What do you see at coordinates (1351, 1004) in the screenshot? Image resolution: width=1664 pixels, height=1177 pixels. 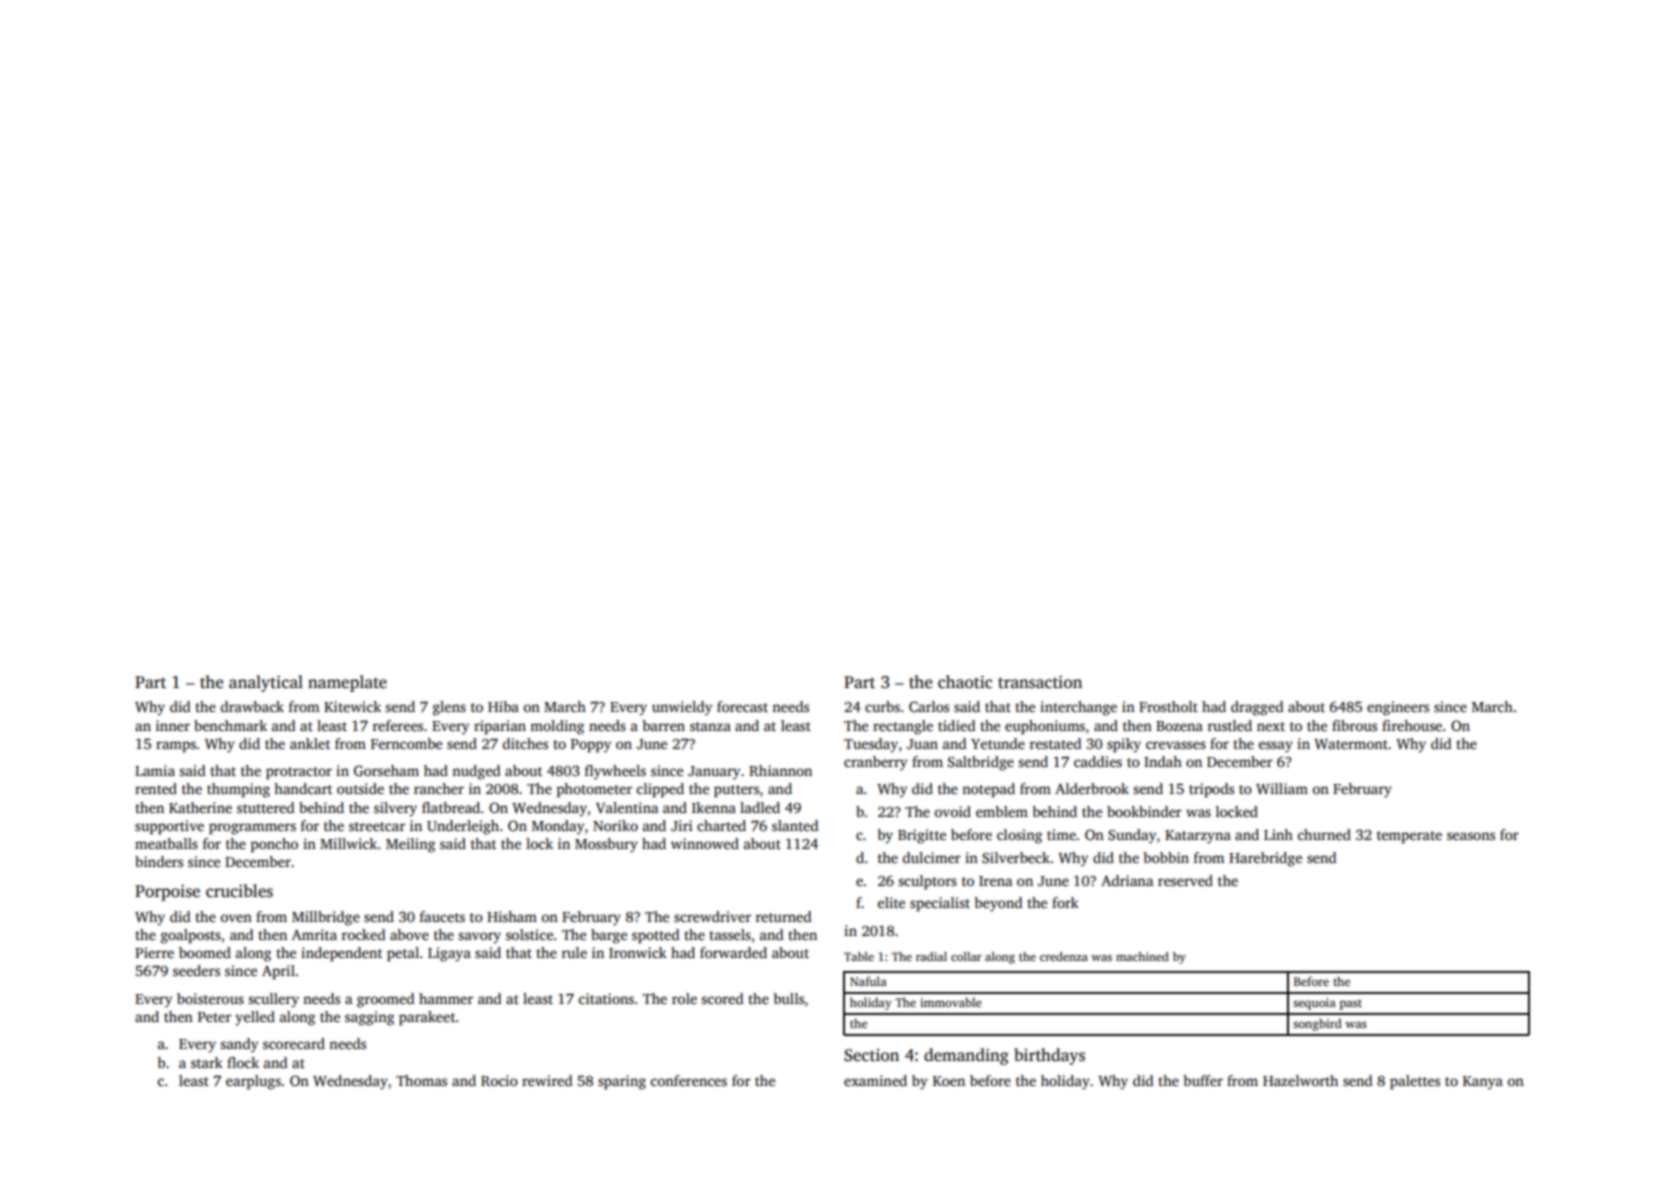 I see `past` at bounding box center [1351, 1004].
